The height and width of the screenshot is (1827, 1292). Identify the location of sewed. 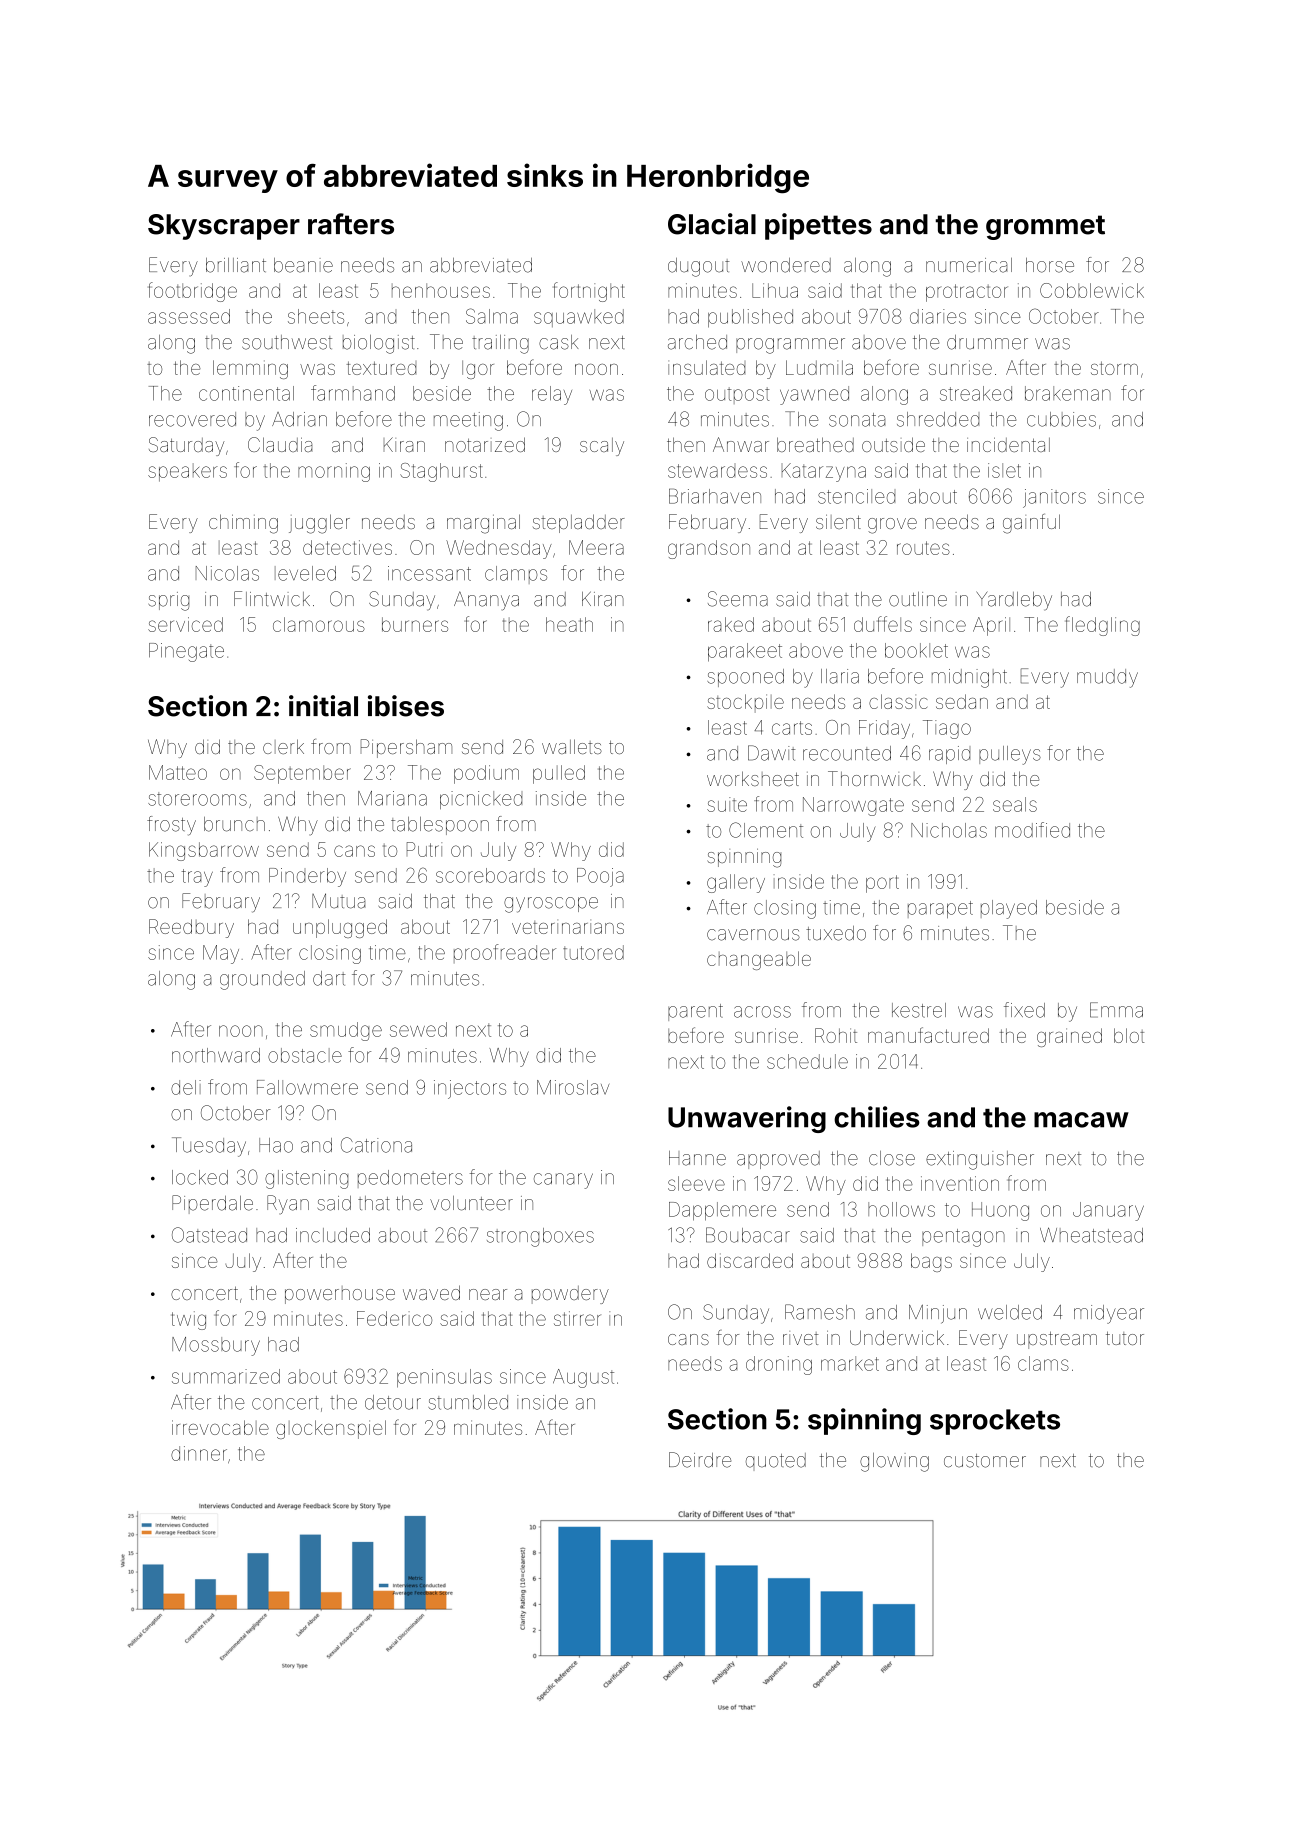
(418, 1029).
